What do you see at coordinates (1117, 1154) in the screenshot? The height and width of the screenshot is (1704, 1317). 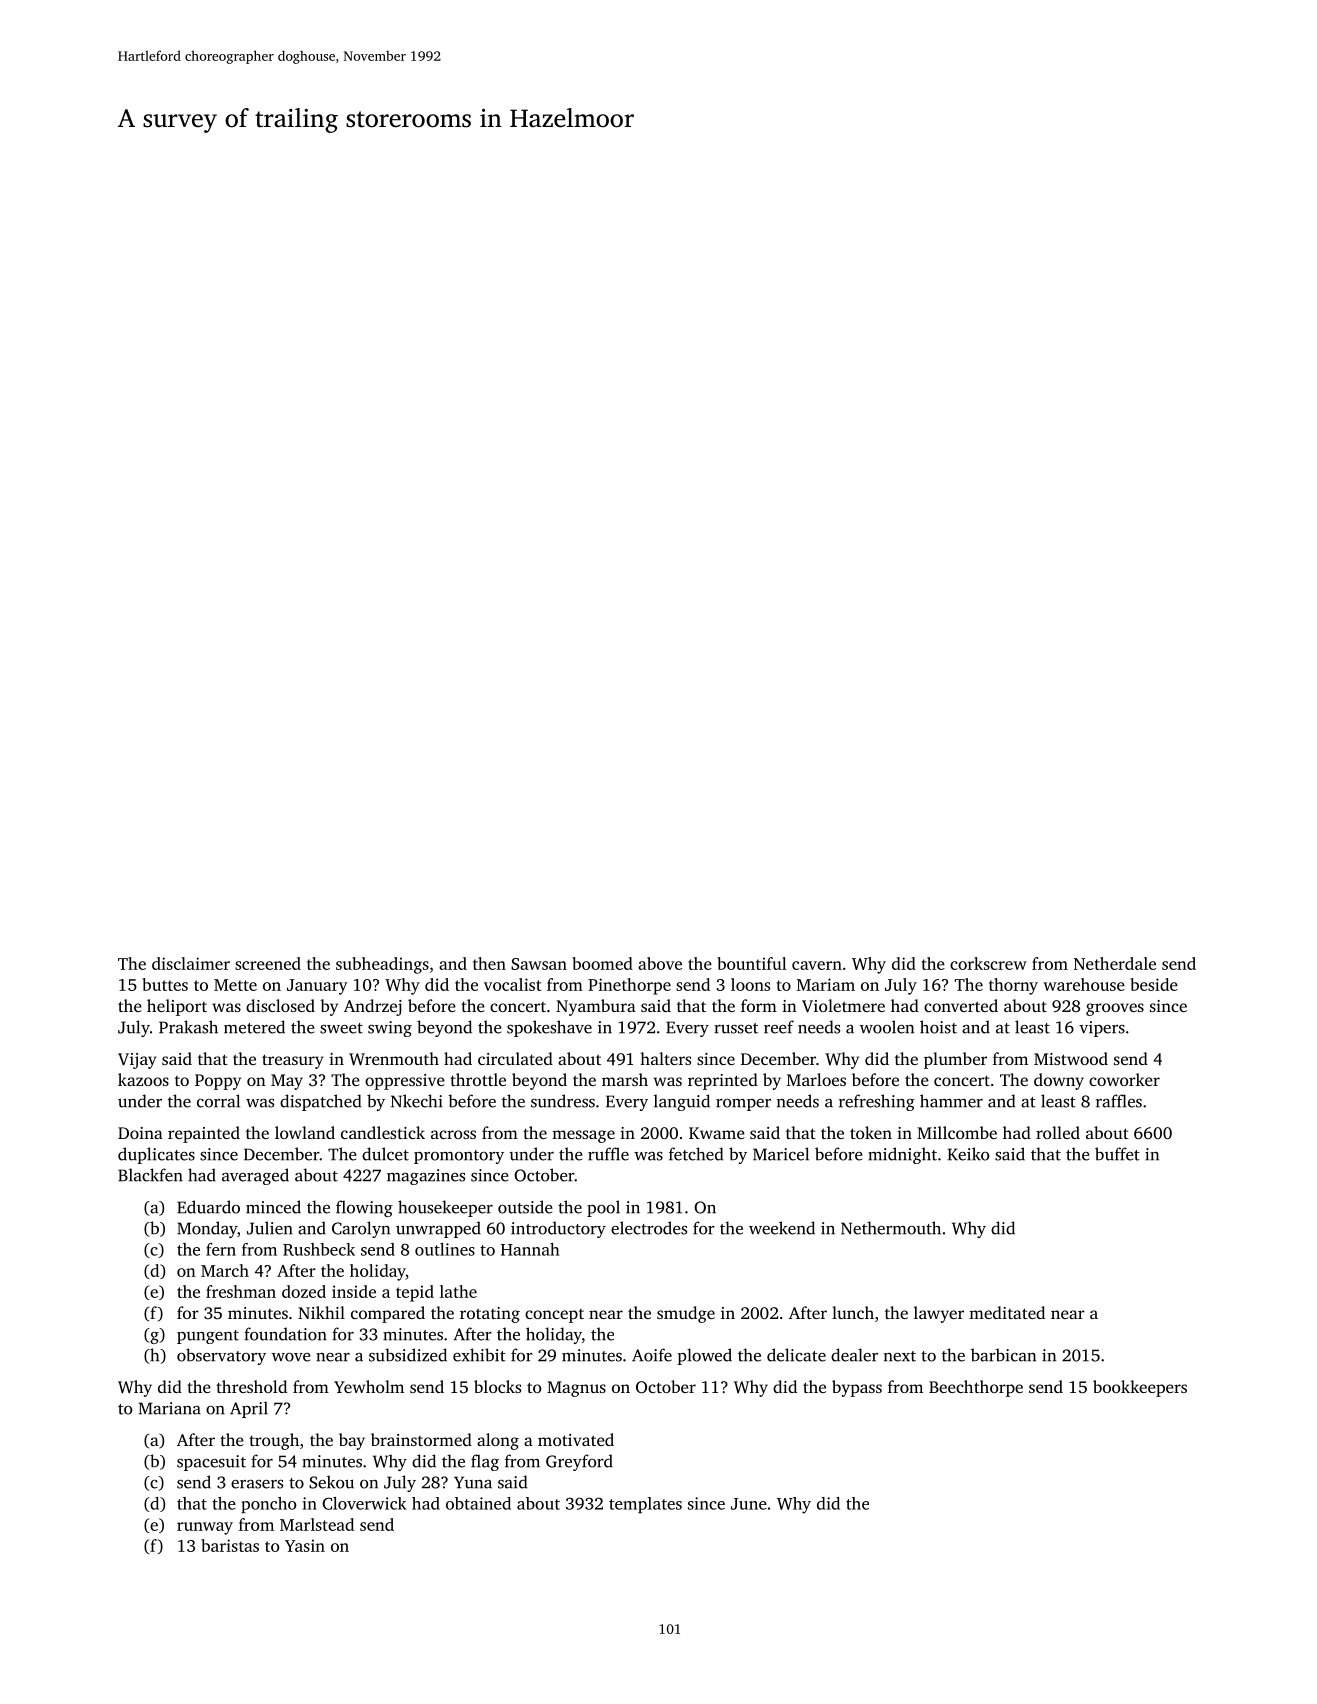 I see `buffet` at bounding box center [1117, 1154].
